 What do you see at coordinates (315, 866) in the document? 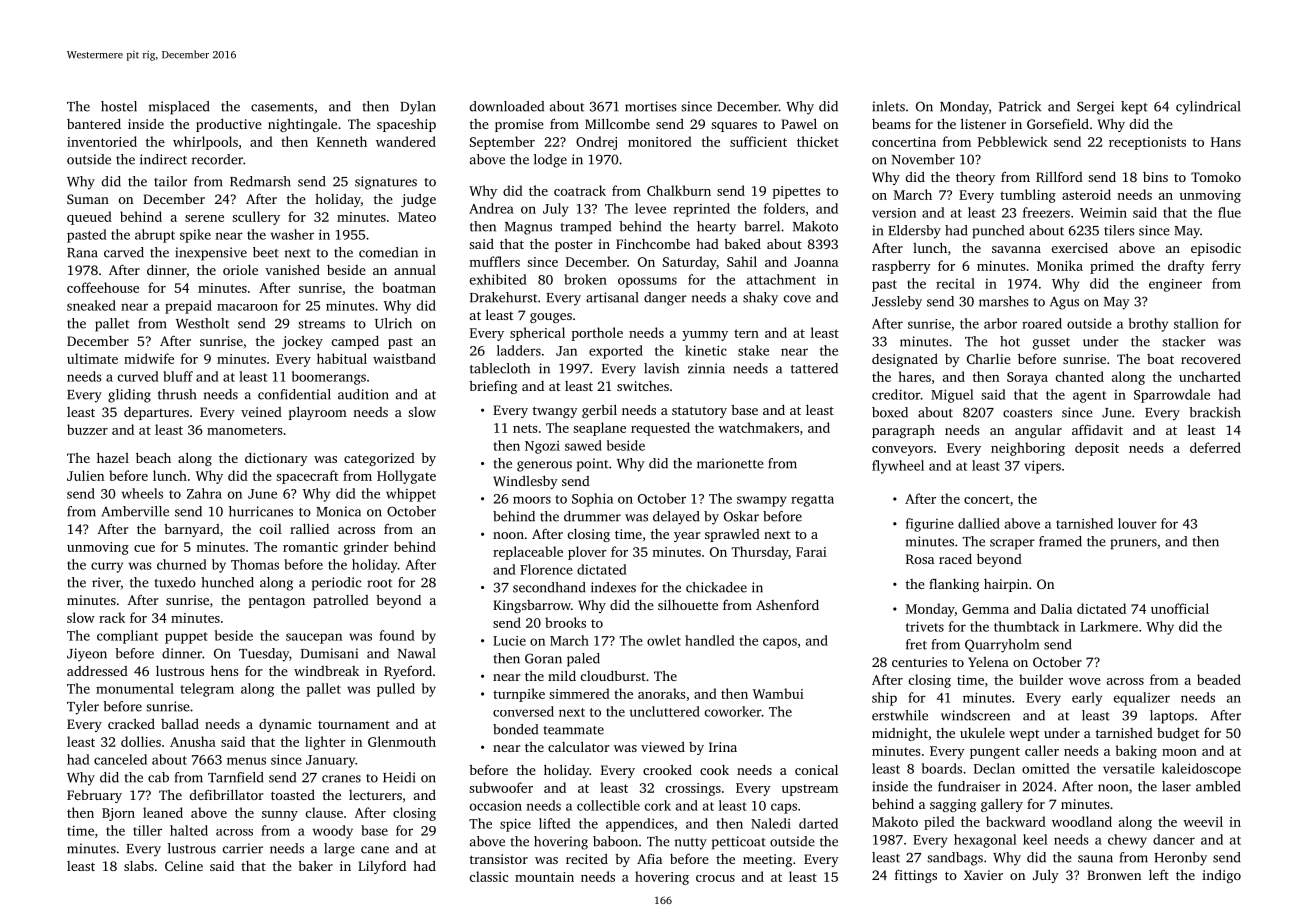
I see `baker` at bounding box center [315, 866].
